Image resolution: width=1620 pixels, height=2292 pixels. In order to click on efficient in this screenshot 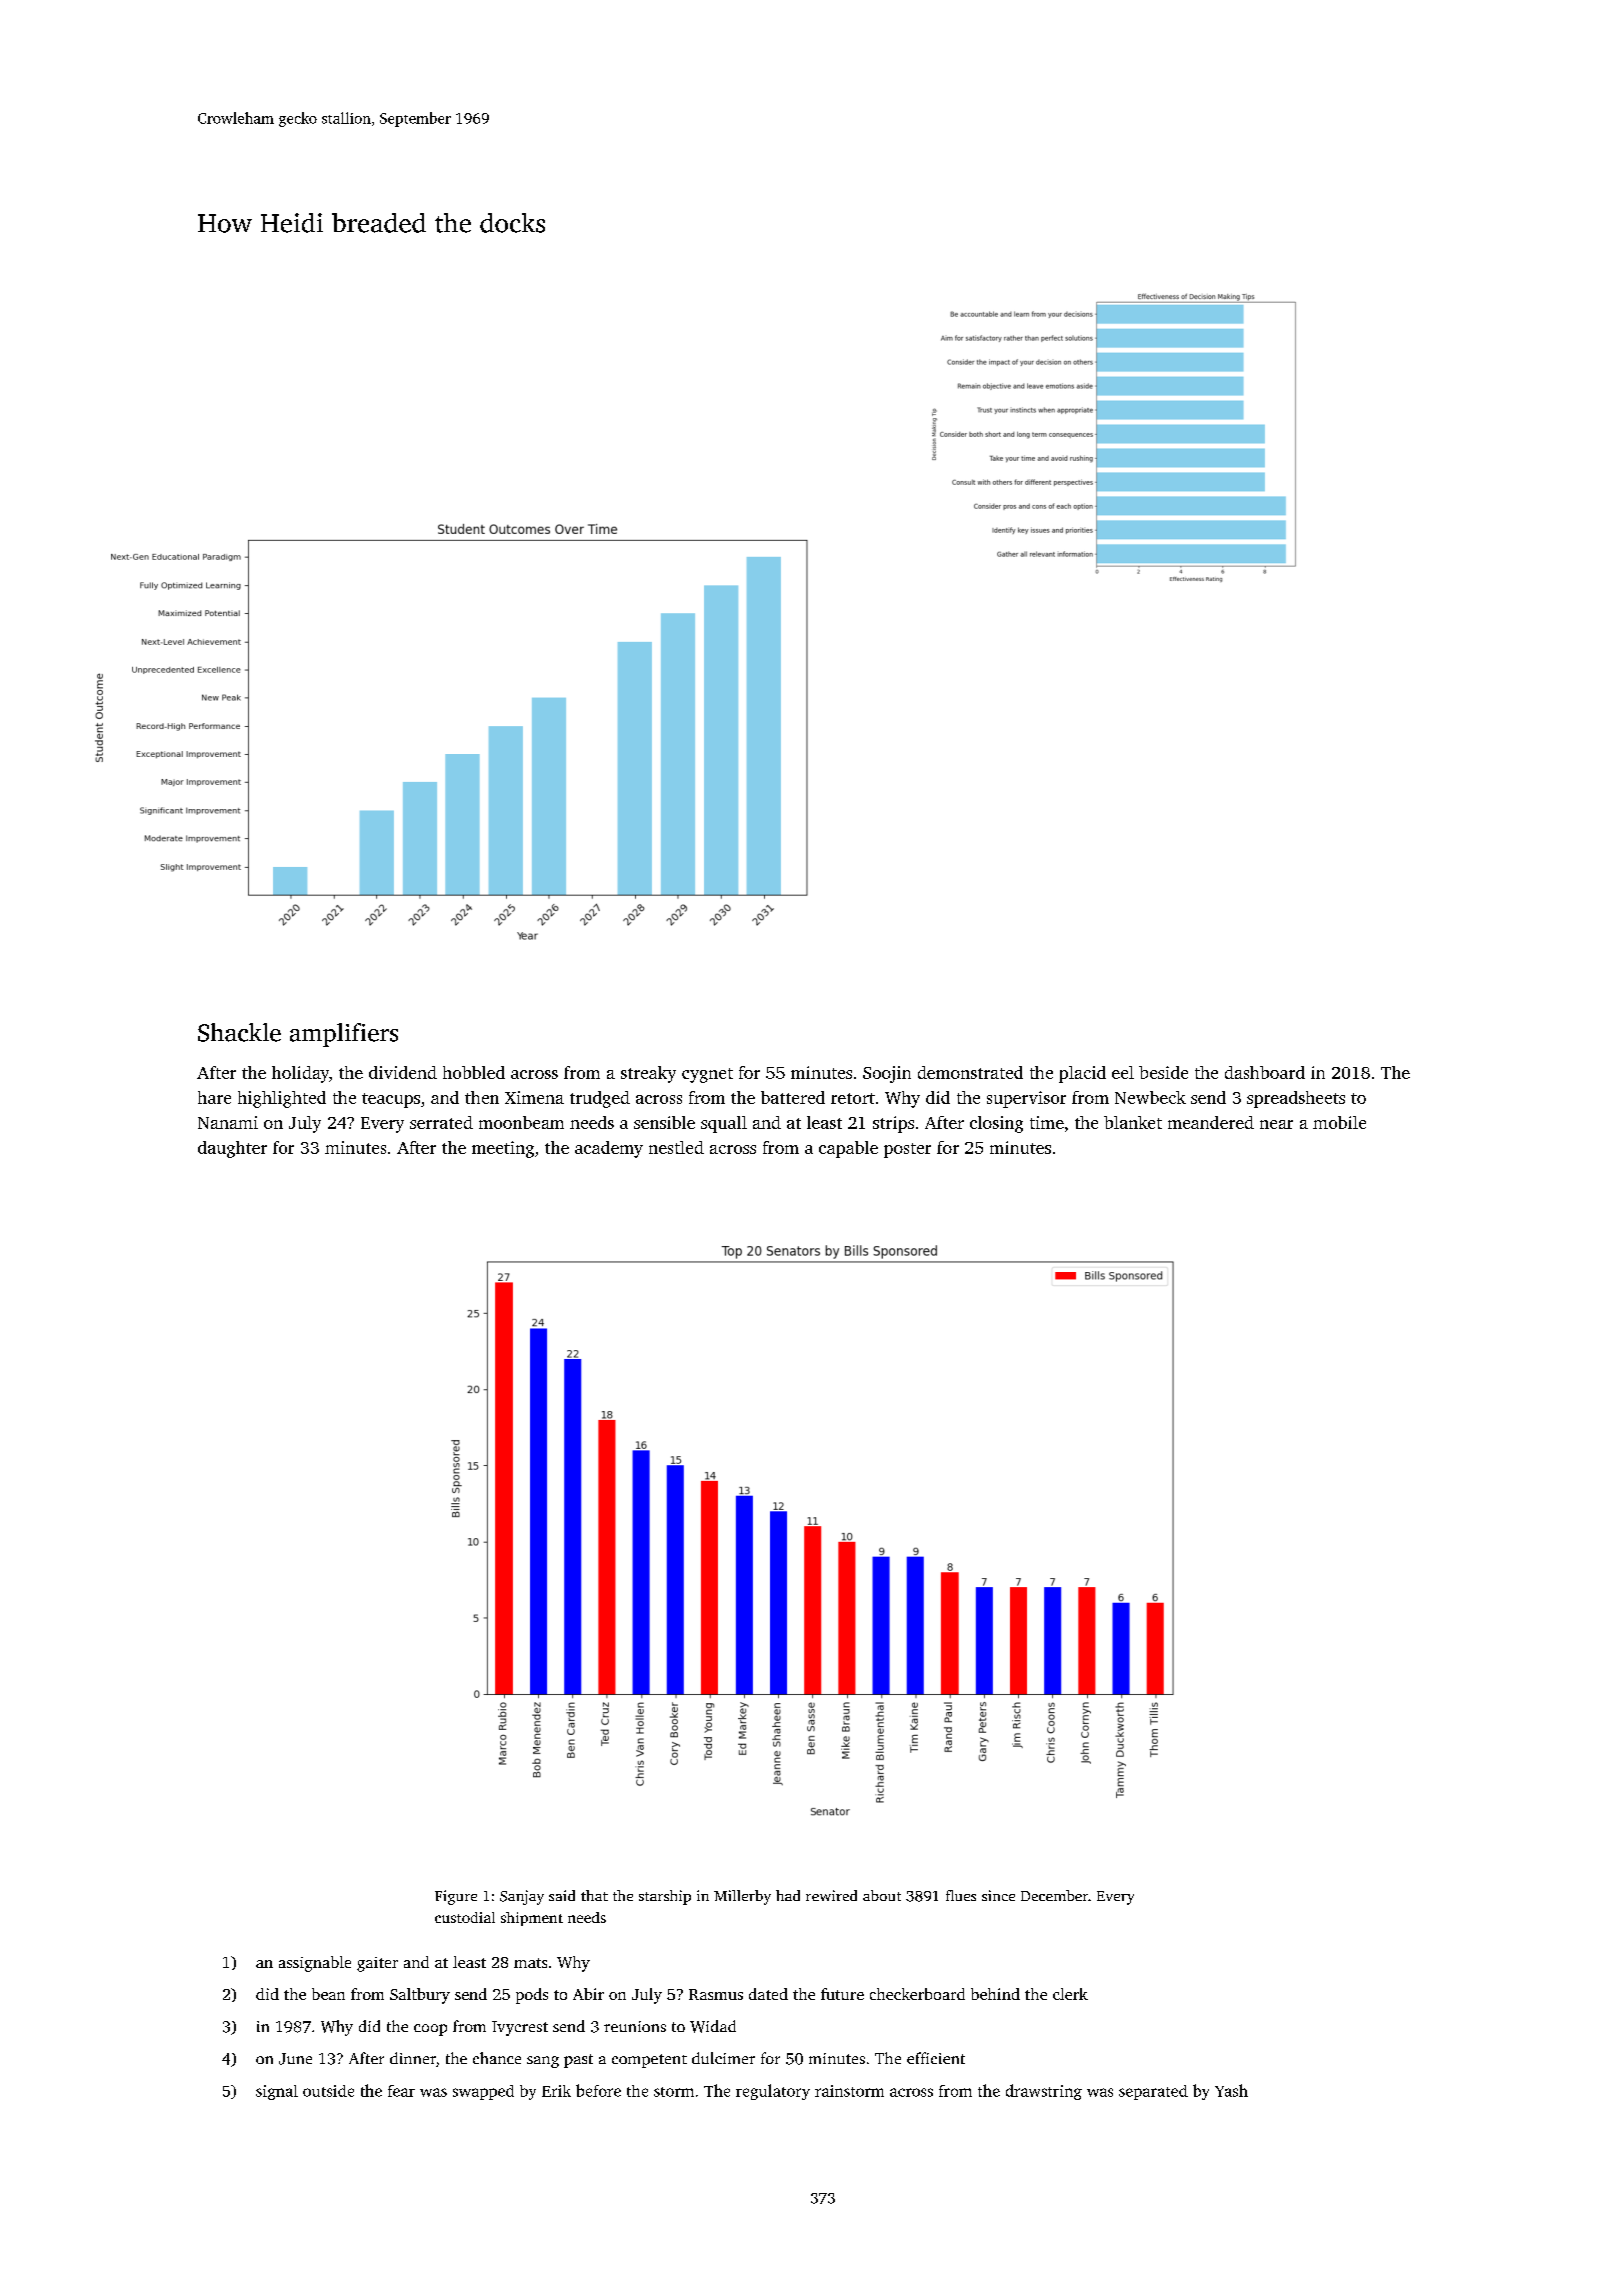, I will do `click(936, 2058)`.
